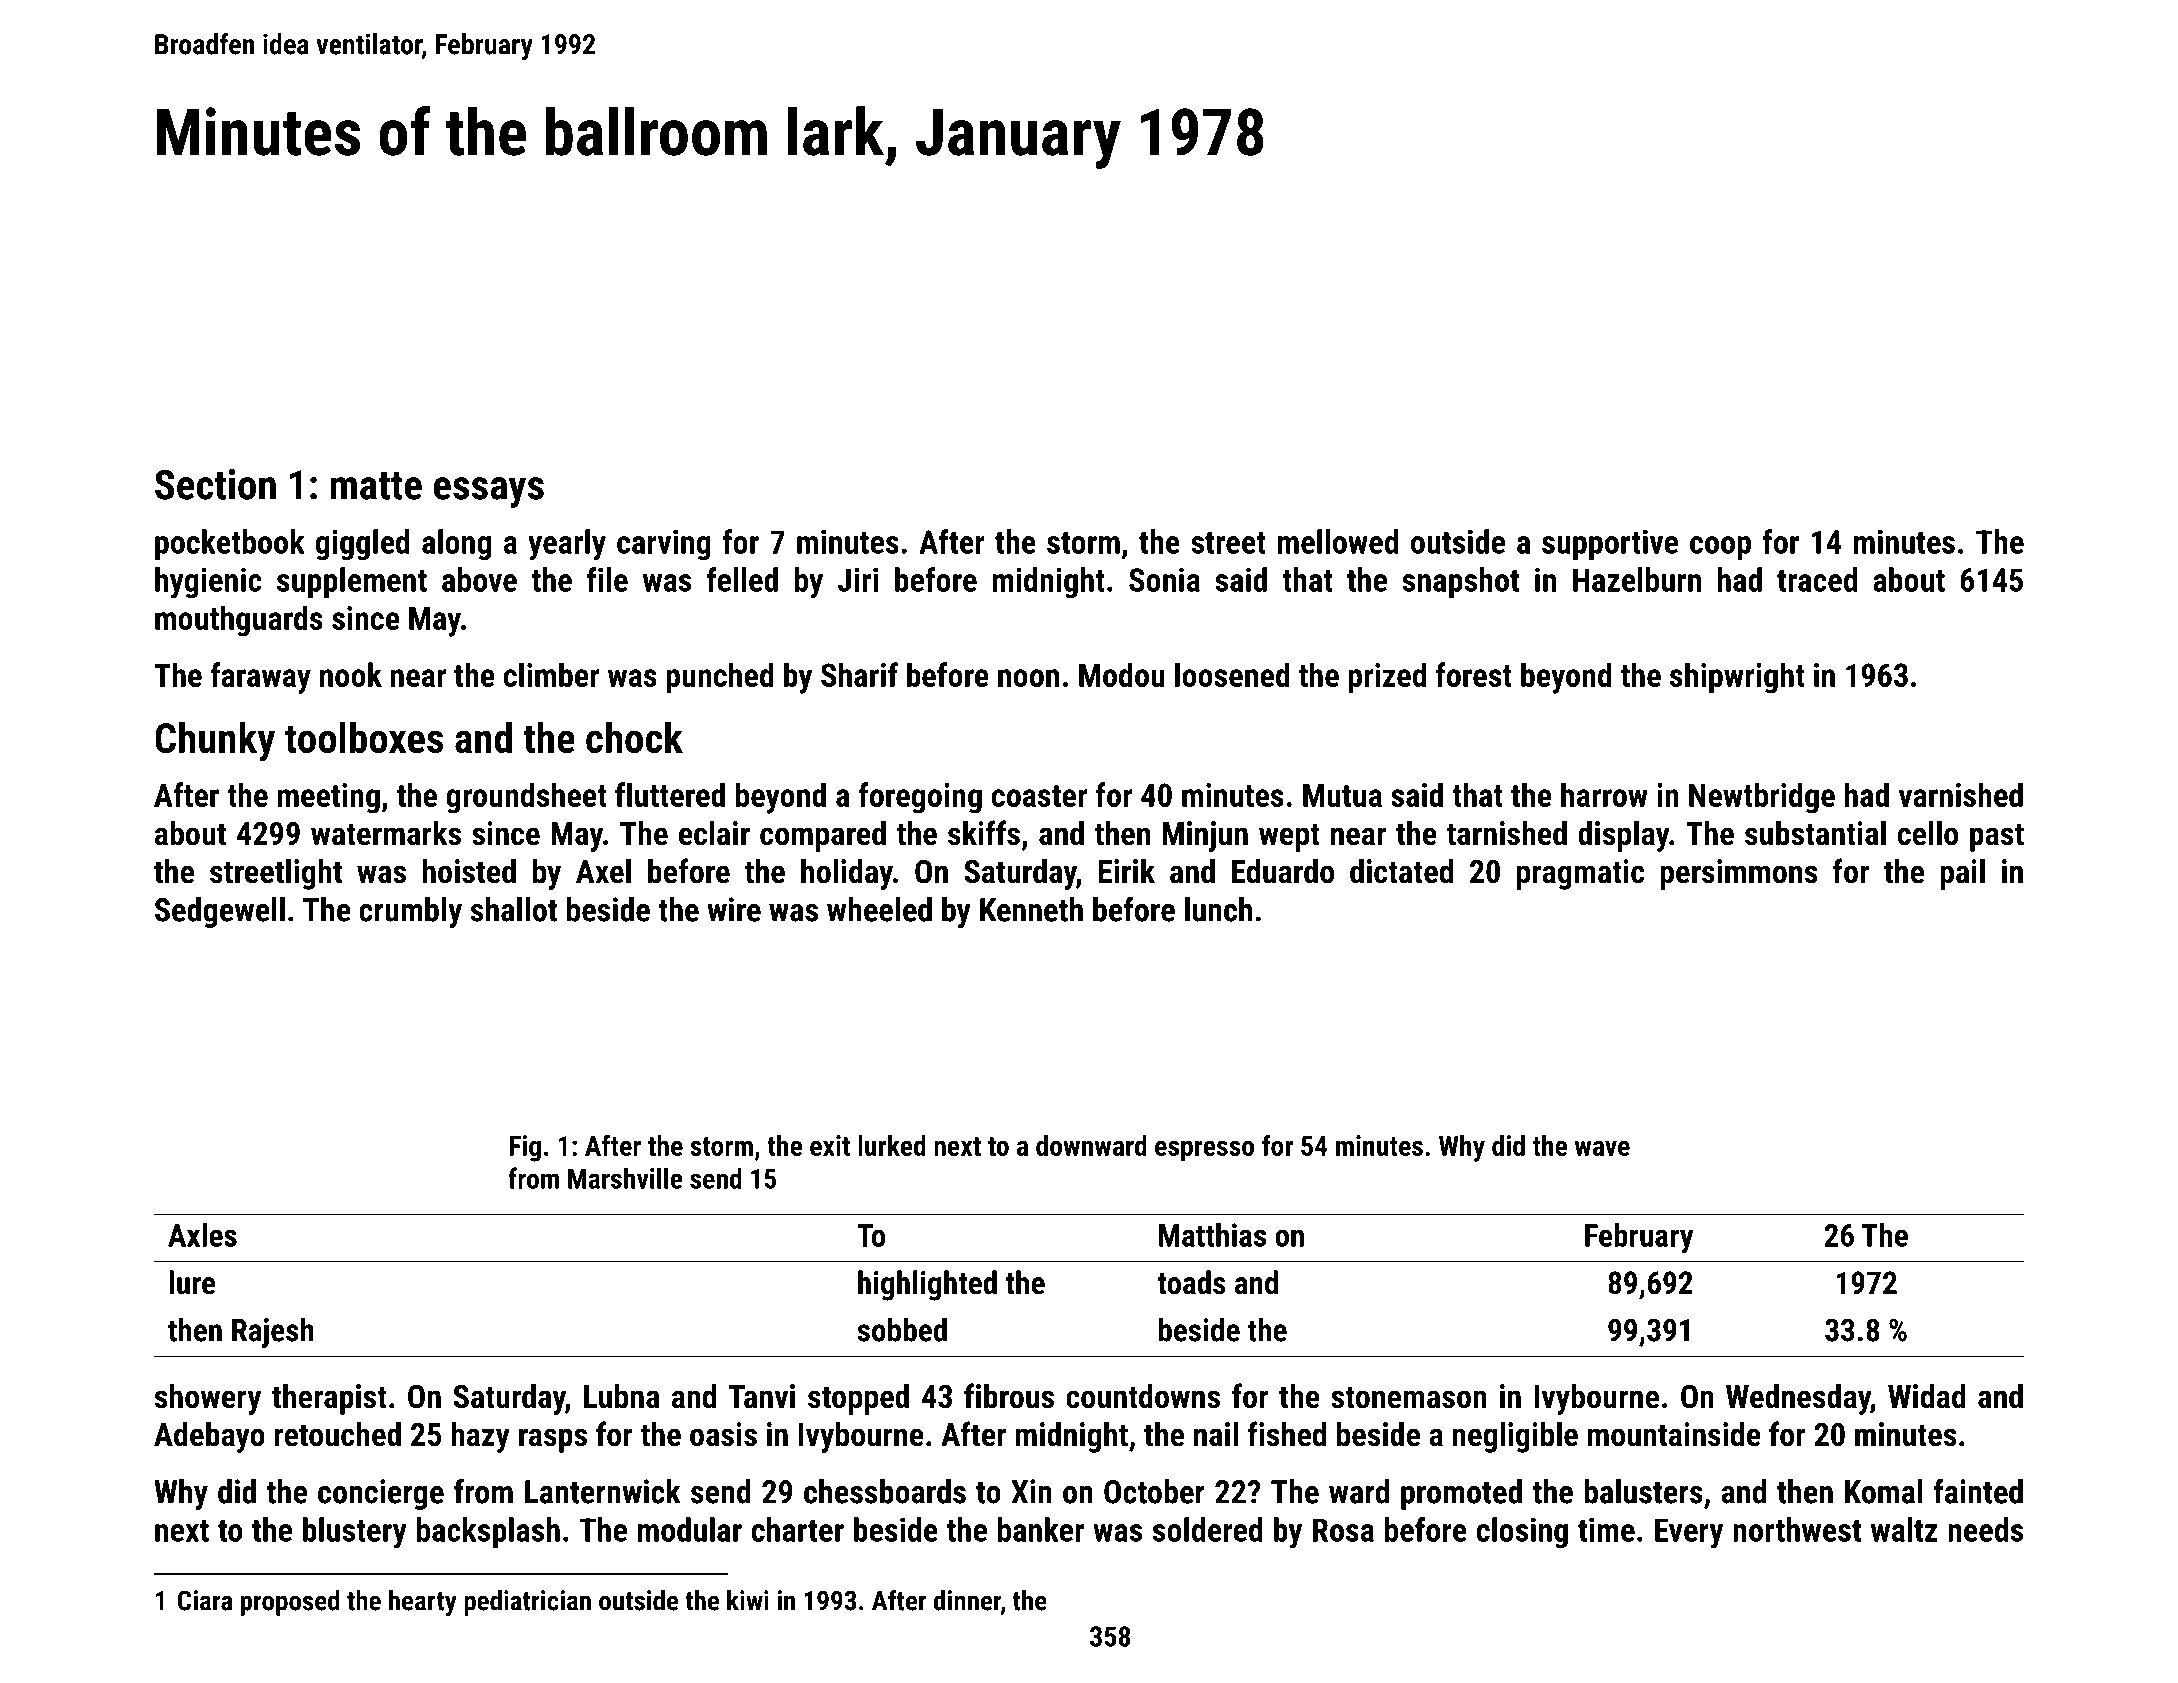 Image resolution: width=2178 pixels, height=1683 pixels. Describe the element at coordinates (1928, 833) in the screenshot. I see `cello` at that location.
